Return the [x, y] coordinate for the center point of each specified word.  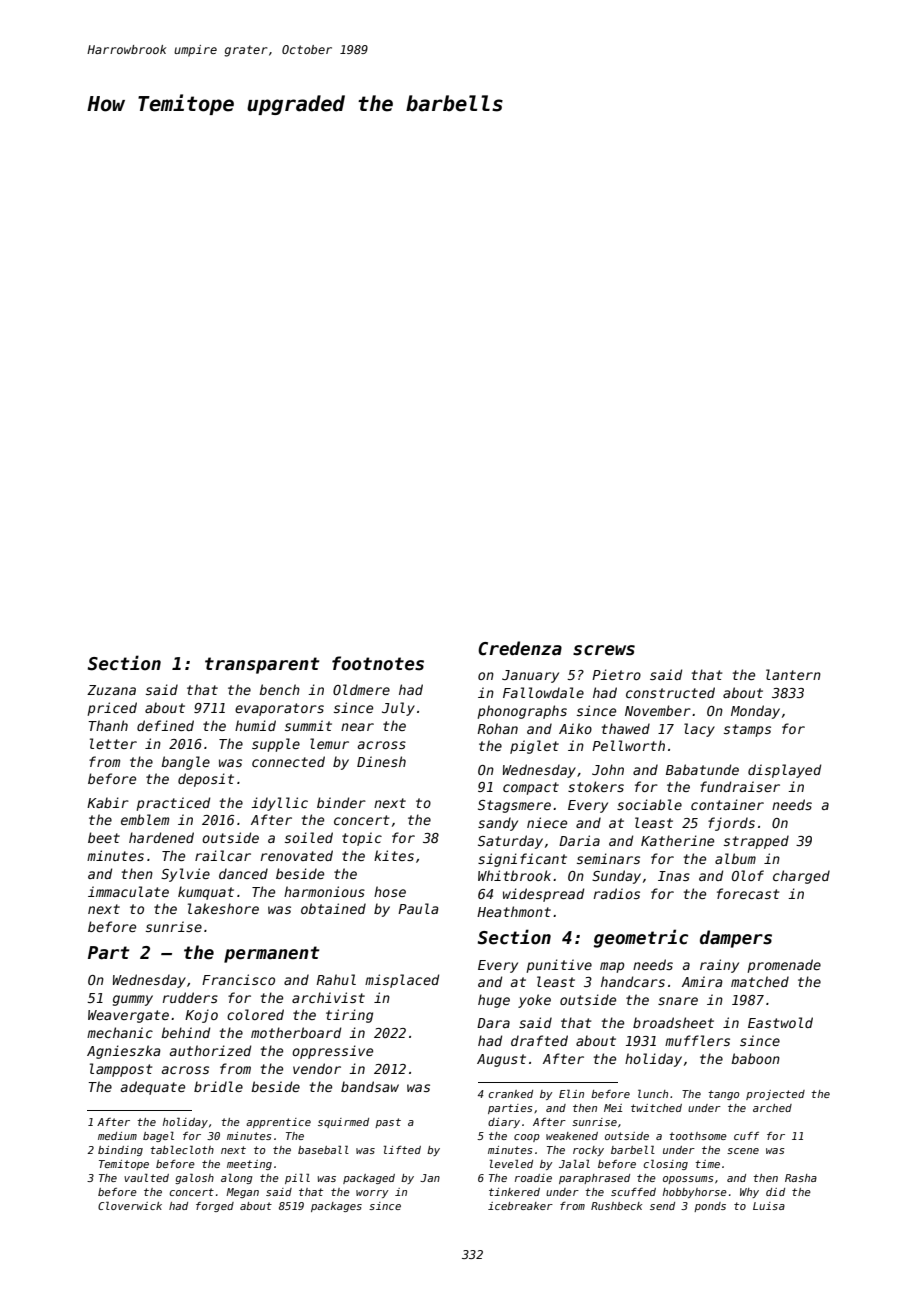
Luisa [769, 1206]
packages [336, 1207]
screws [604, 650]
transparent [262, 665]
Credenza [520, 648]
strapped [756, 842]
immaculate [128, 891]
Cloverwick [130, 1205]
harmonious [324, 891]
